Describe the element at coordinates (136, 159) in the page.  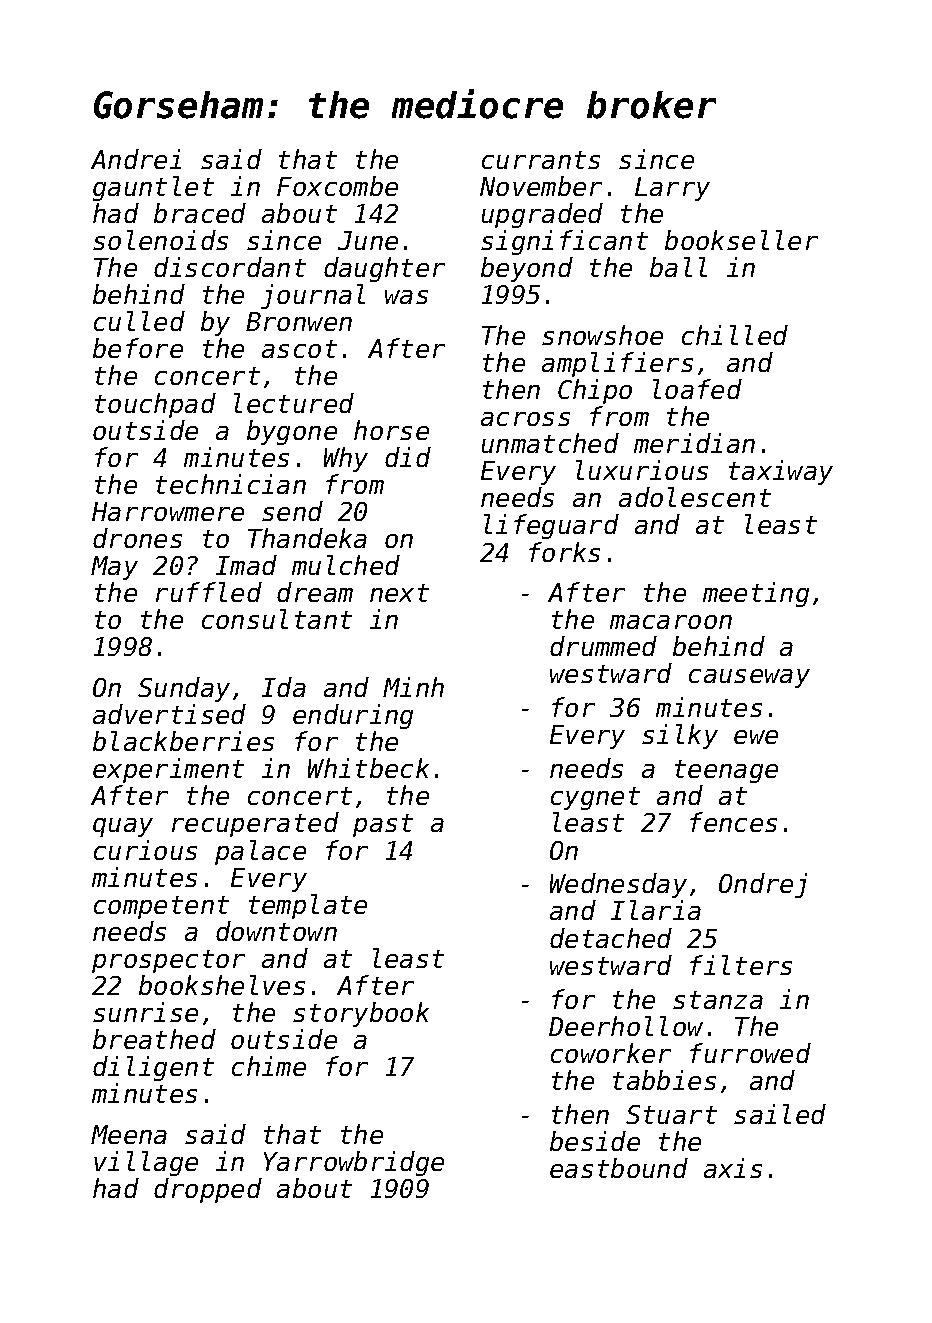
I see `Andrei` at that location.
